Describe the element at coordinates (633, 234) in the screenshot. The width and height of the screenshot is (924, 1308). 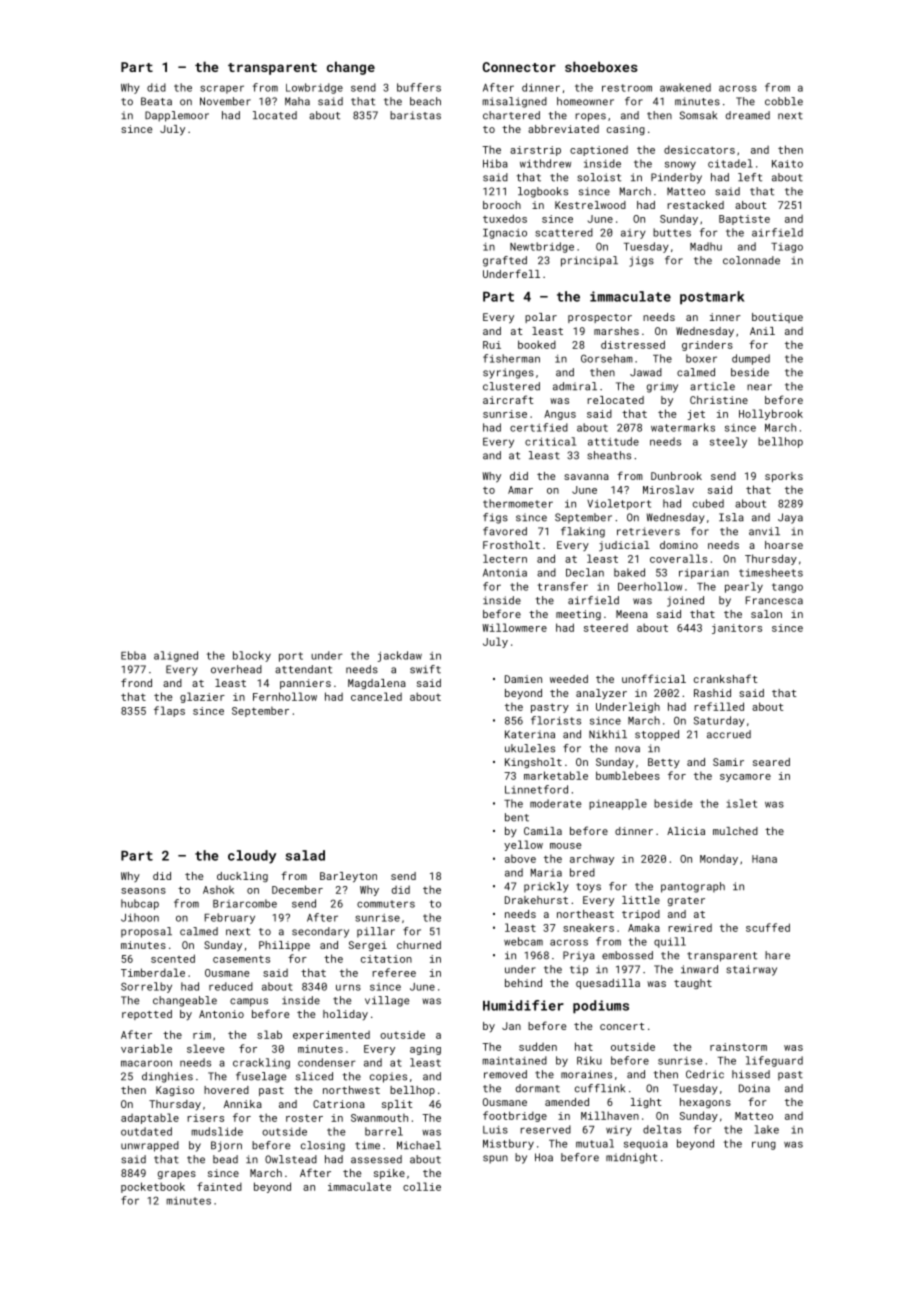
I see `airy` at that location.
